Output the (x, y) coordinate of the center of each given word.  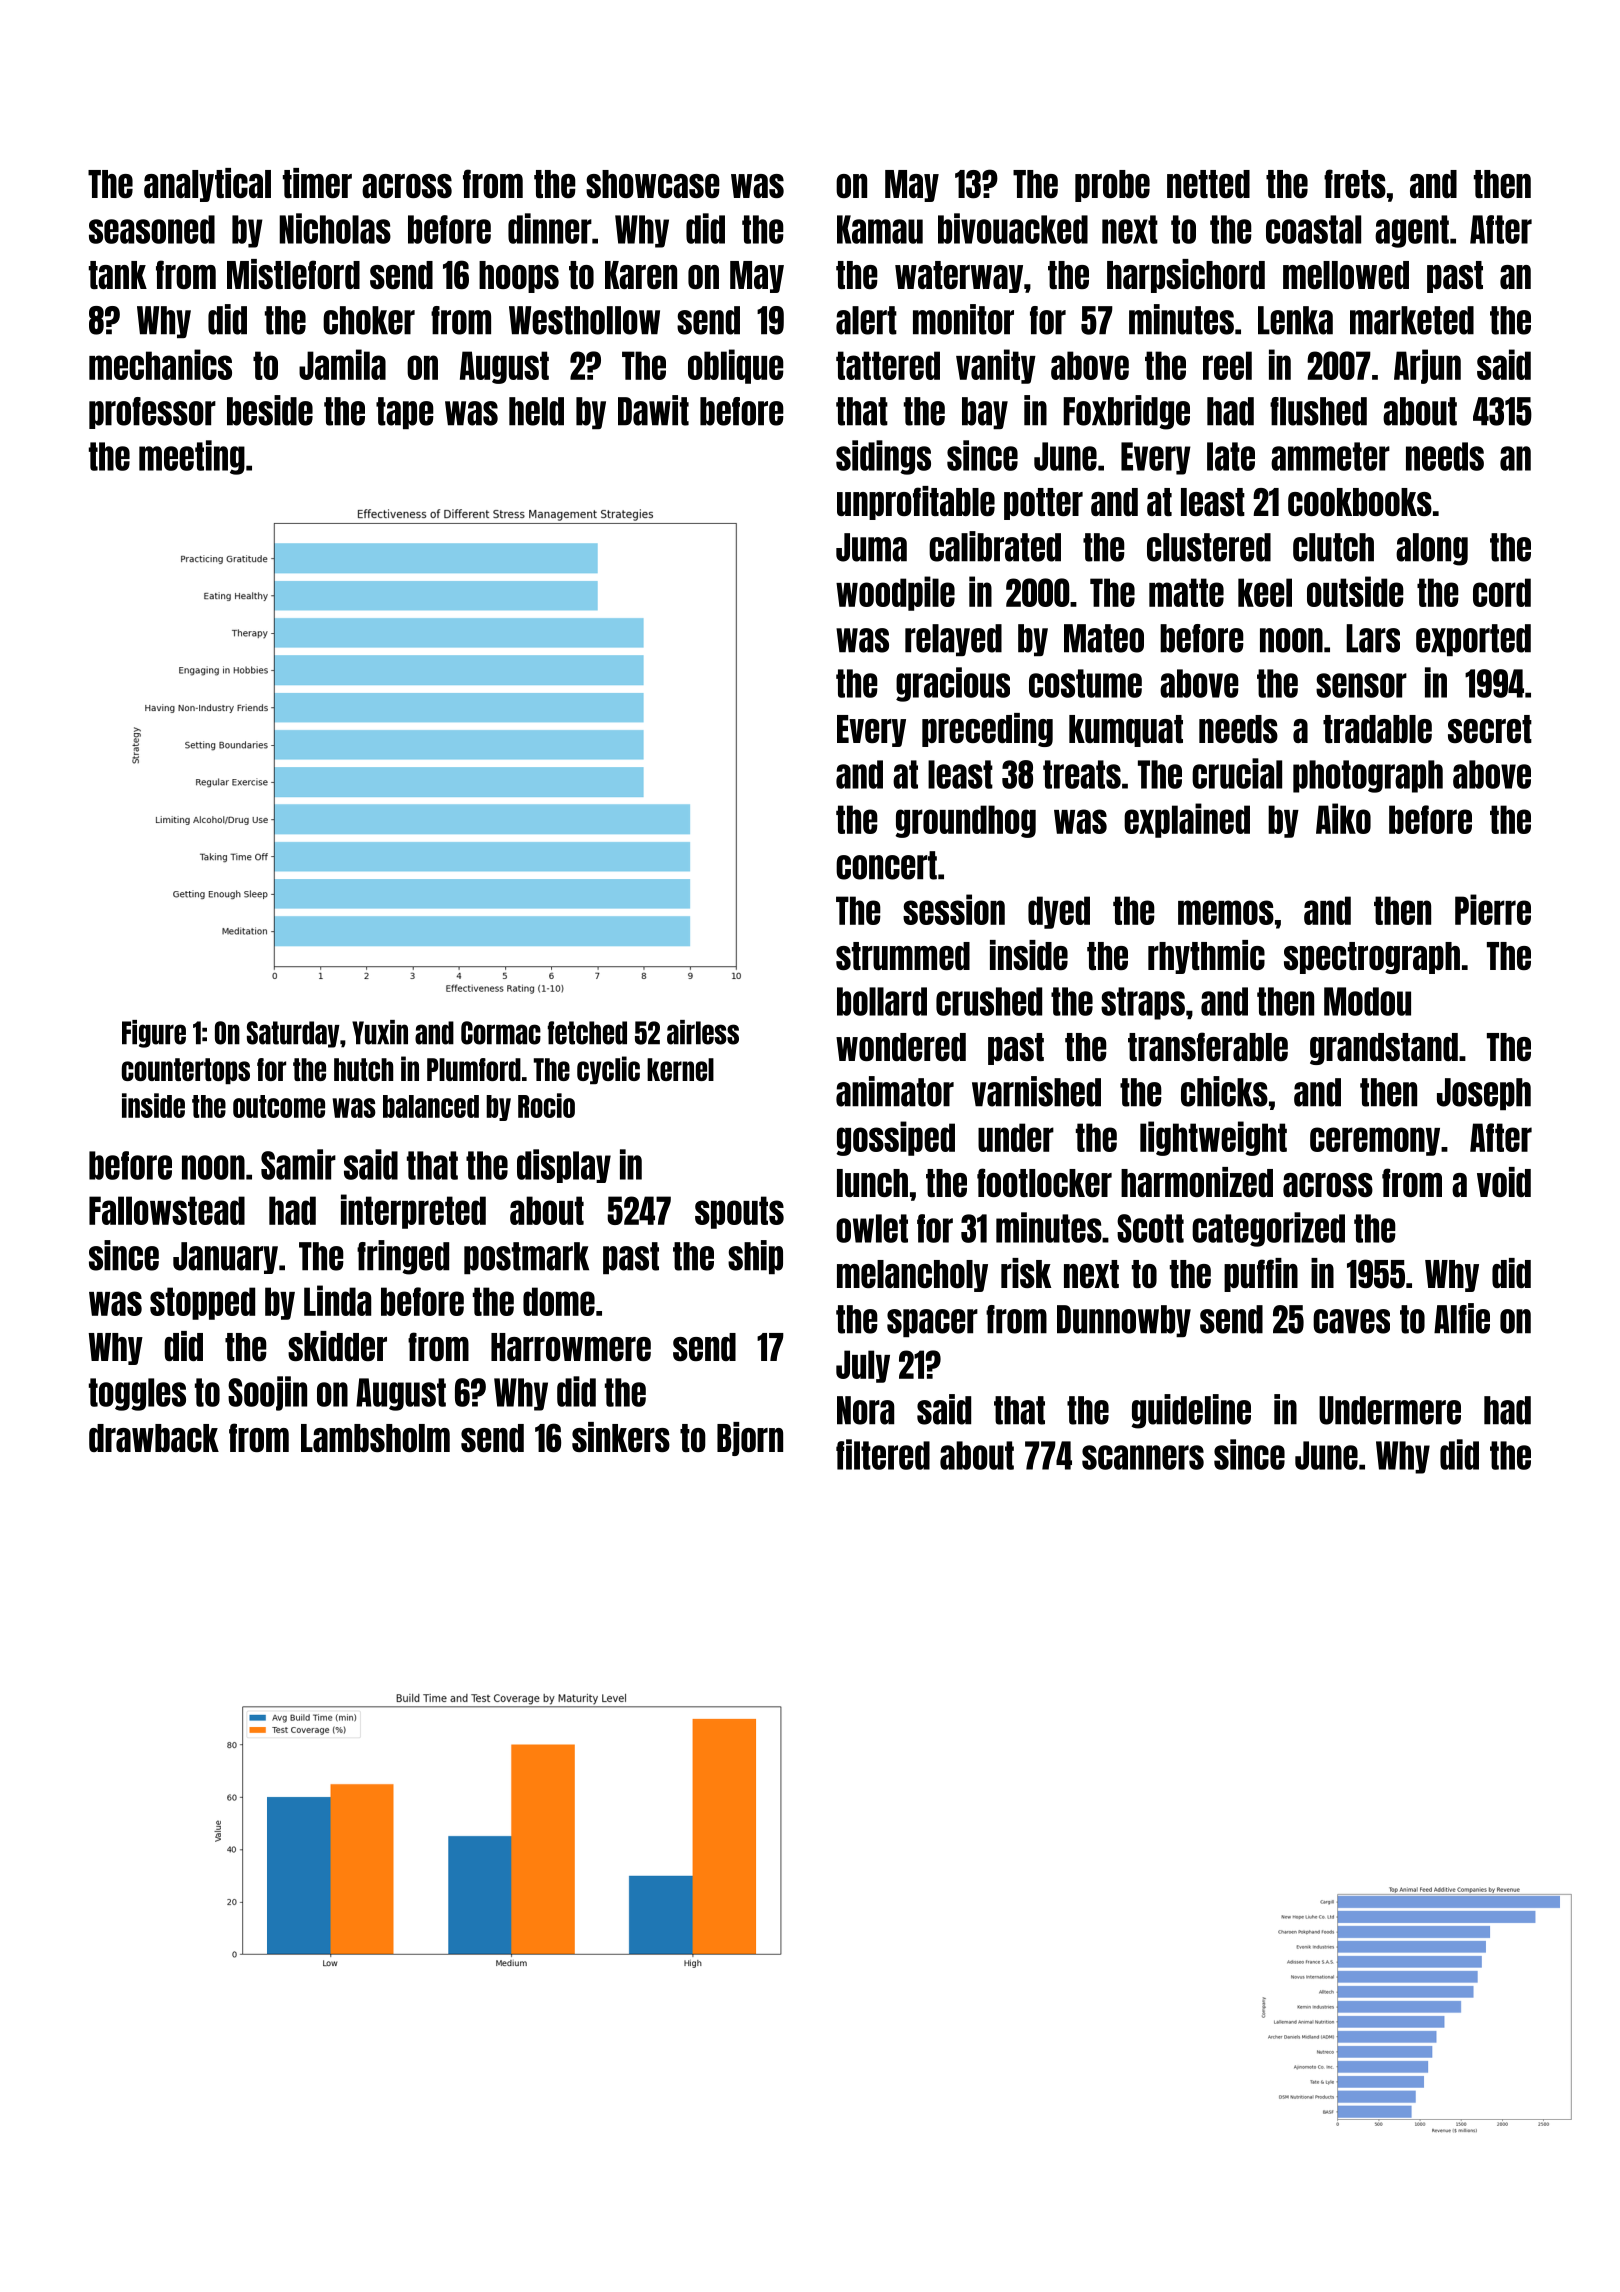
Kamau (880, 229)
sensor (1361, 685)
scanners (1143, 1457)
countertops (186, 1071)
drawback (154, 1438)
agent (1412, 231)
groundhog (965, 821)
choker (369, 320)
